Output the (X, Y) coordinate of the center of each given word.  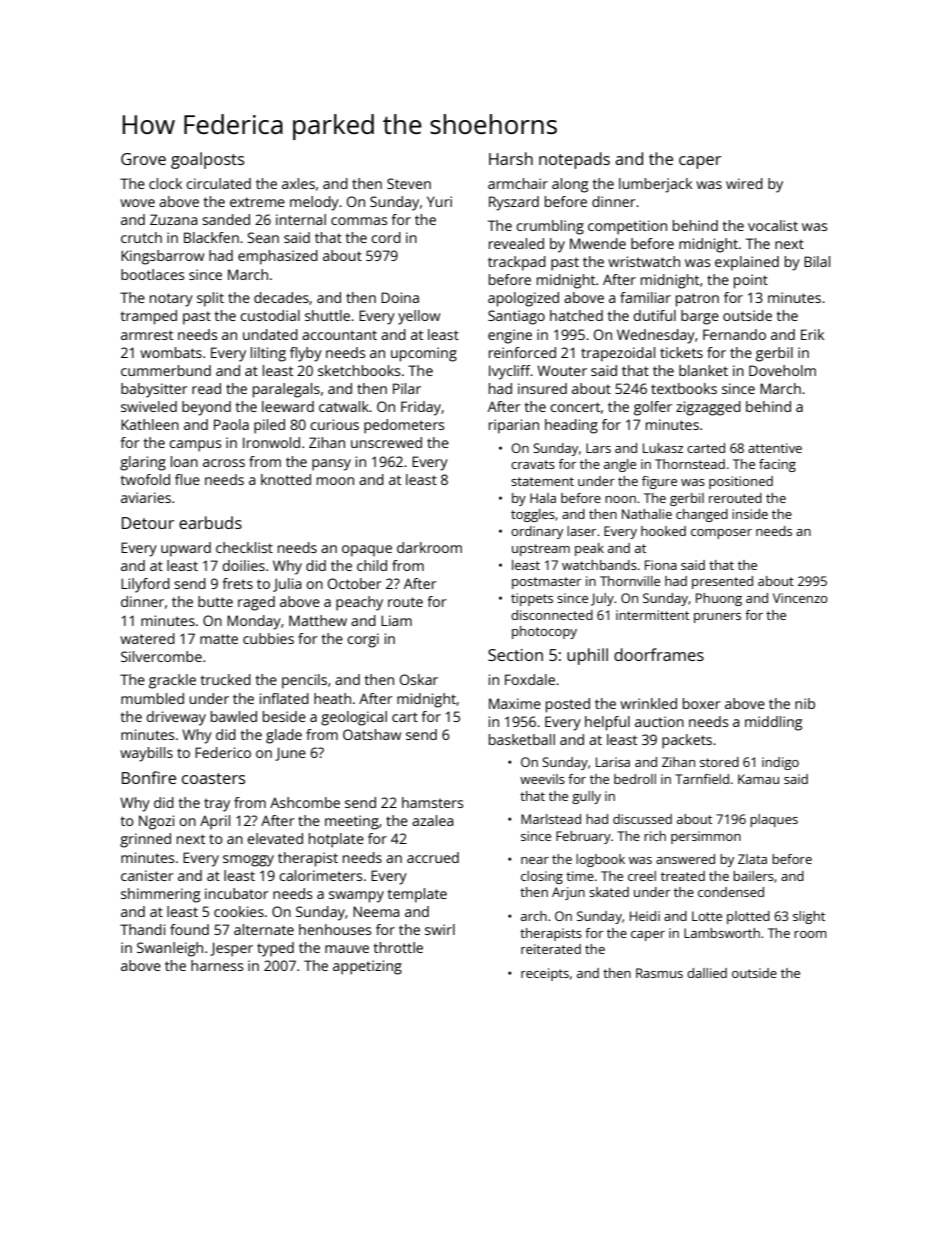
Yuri (439, 201)
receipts (545, 974)
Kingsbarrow (162, 257)
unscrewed (386, 442)
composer (721, 534)
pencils (304, 681)
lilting (268, 354)
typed (275, 949)
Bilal (817, 261)
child (372, 565)
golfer (653, 408)
